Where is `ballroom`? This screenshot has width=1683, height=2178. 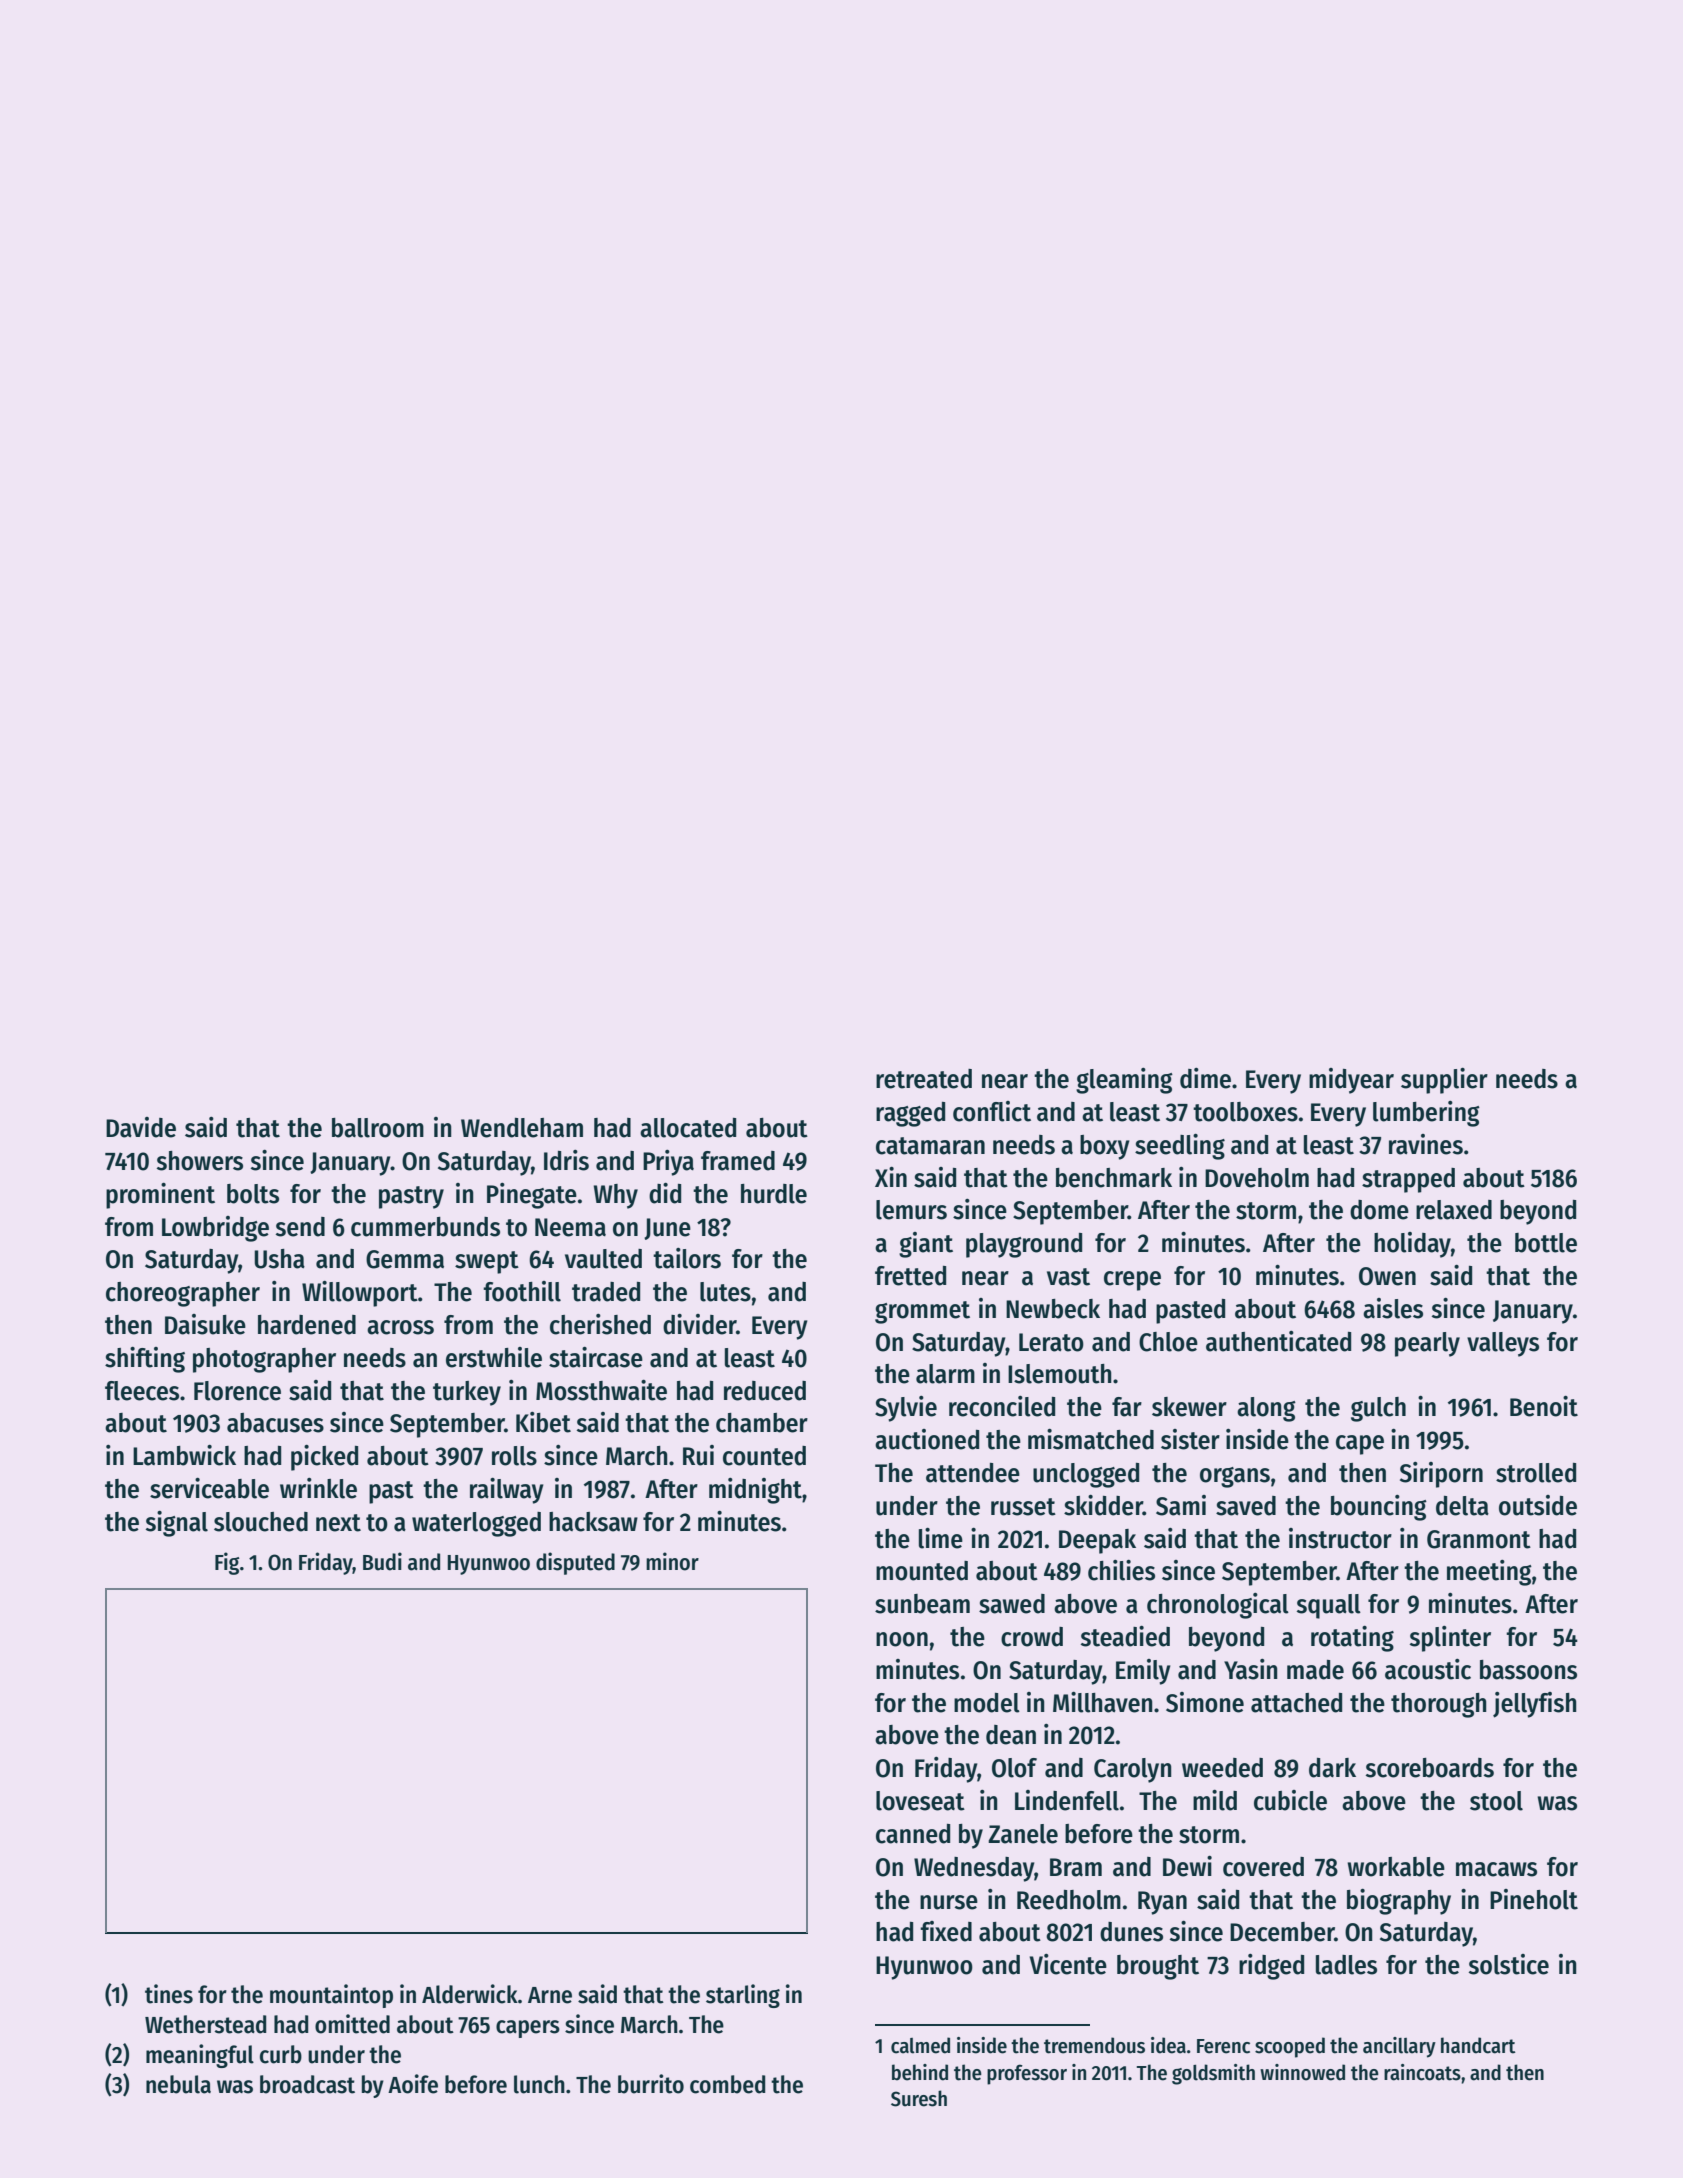
ballroom is located at coordinates (378, 1128).
